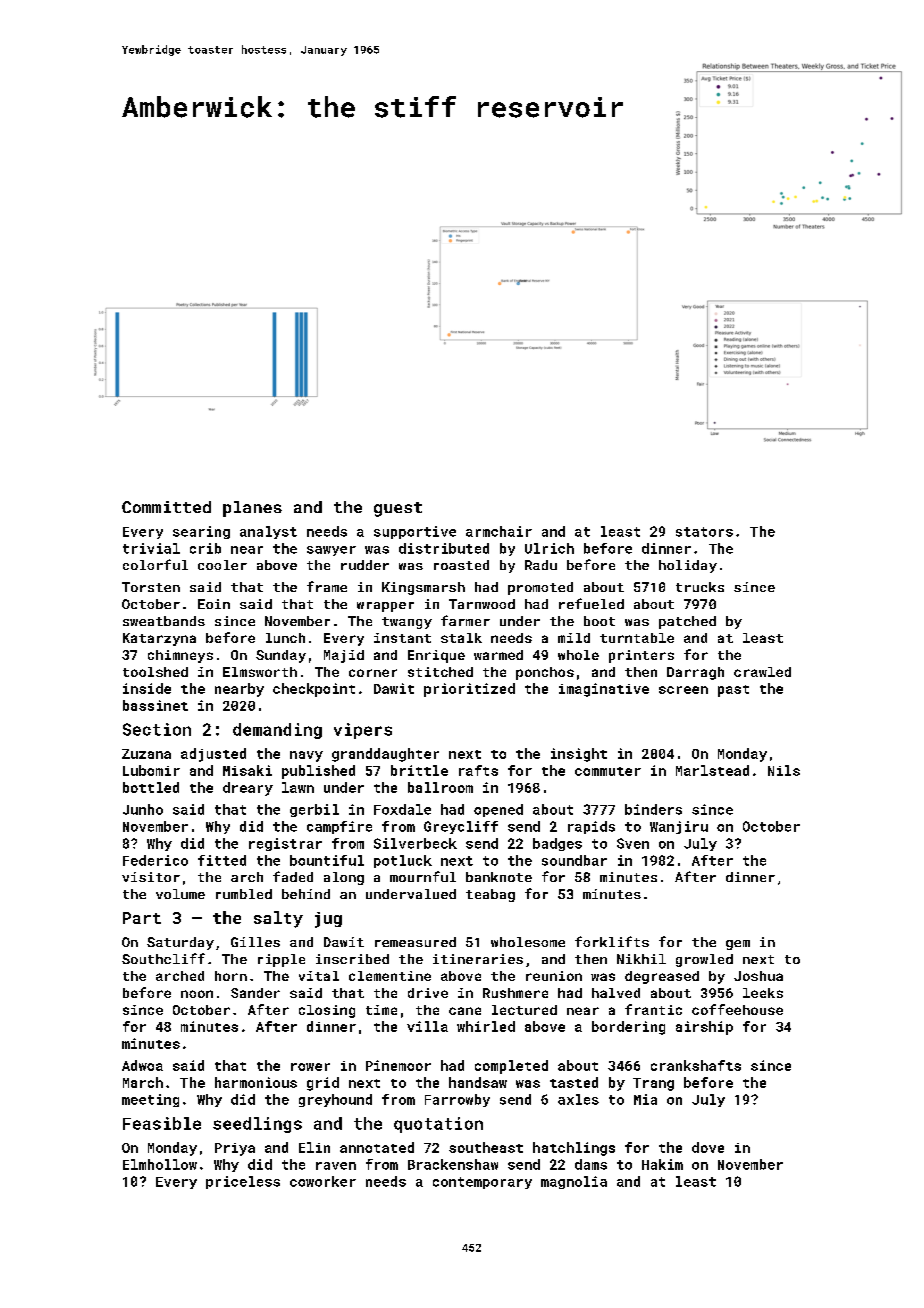 The image size is (924, 1308). What do you see at coordinates (255, 993) in the image?
I see `Sander` at bounding box center [255, 993].
